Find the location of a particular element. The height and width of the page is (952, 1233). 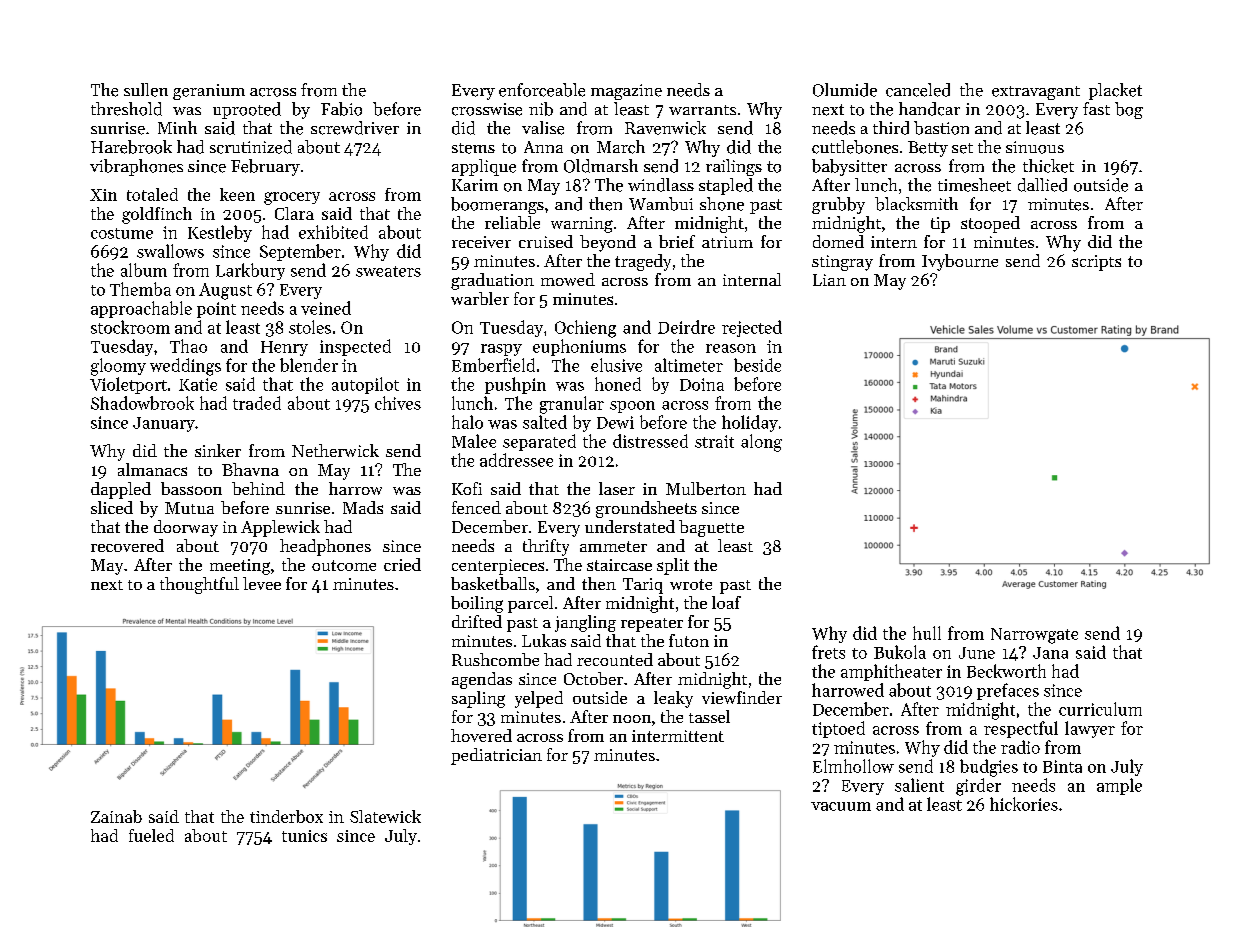

fenced is located at coordinates (476, 507).
